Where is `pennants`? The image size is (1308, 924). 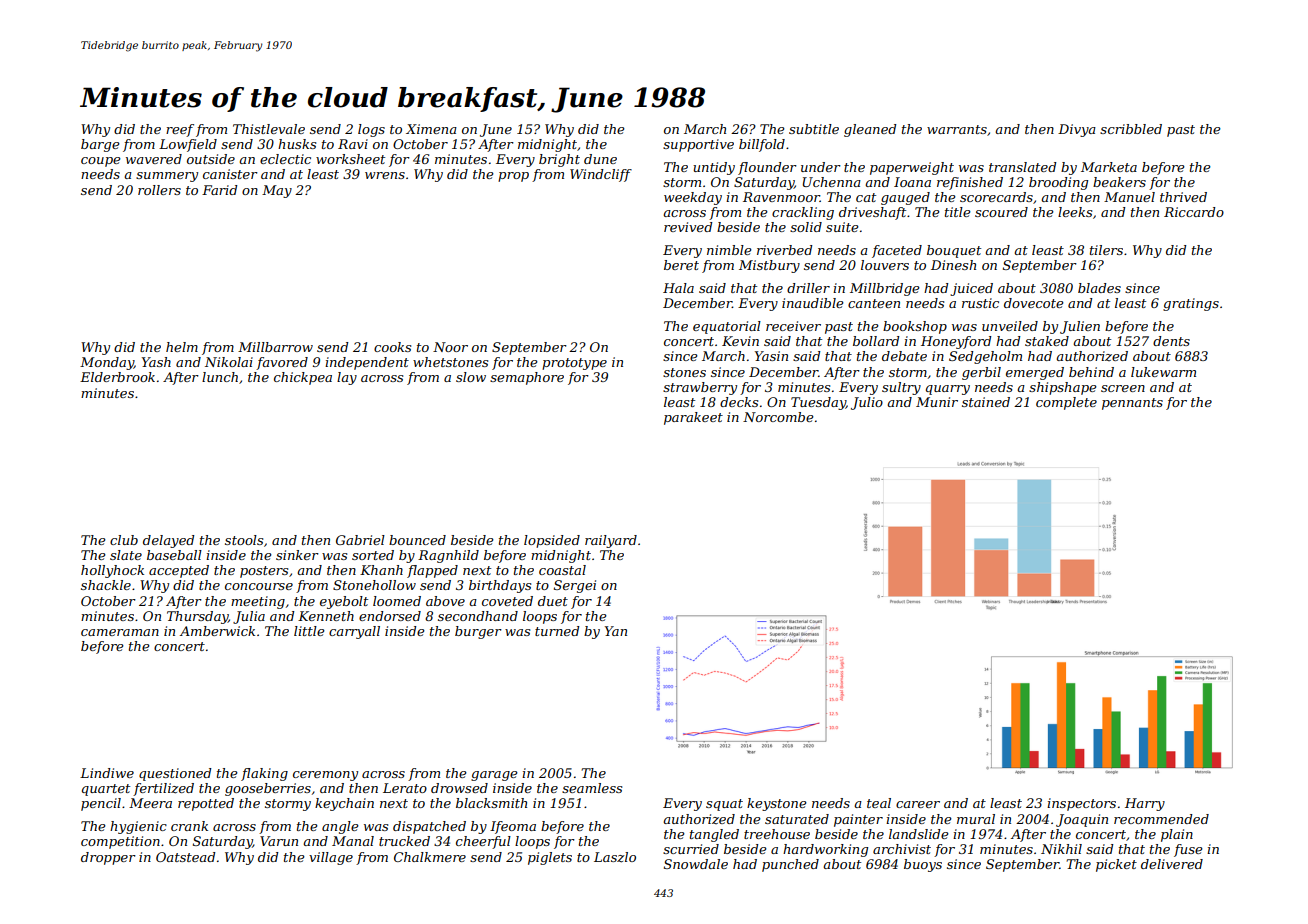 pennants is located at coordinates (1132, 404).
